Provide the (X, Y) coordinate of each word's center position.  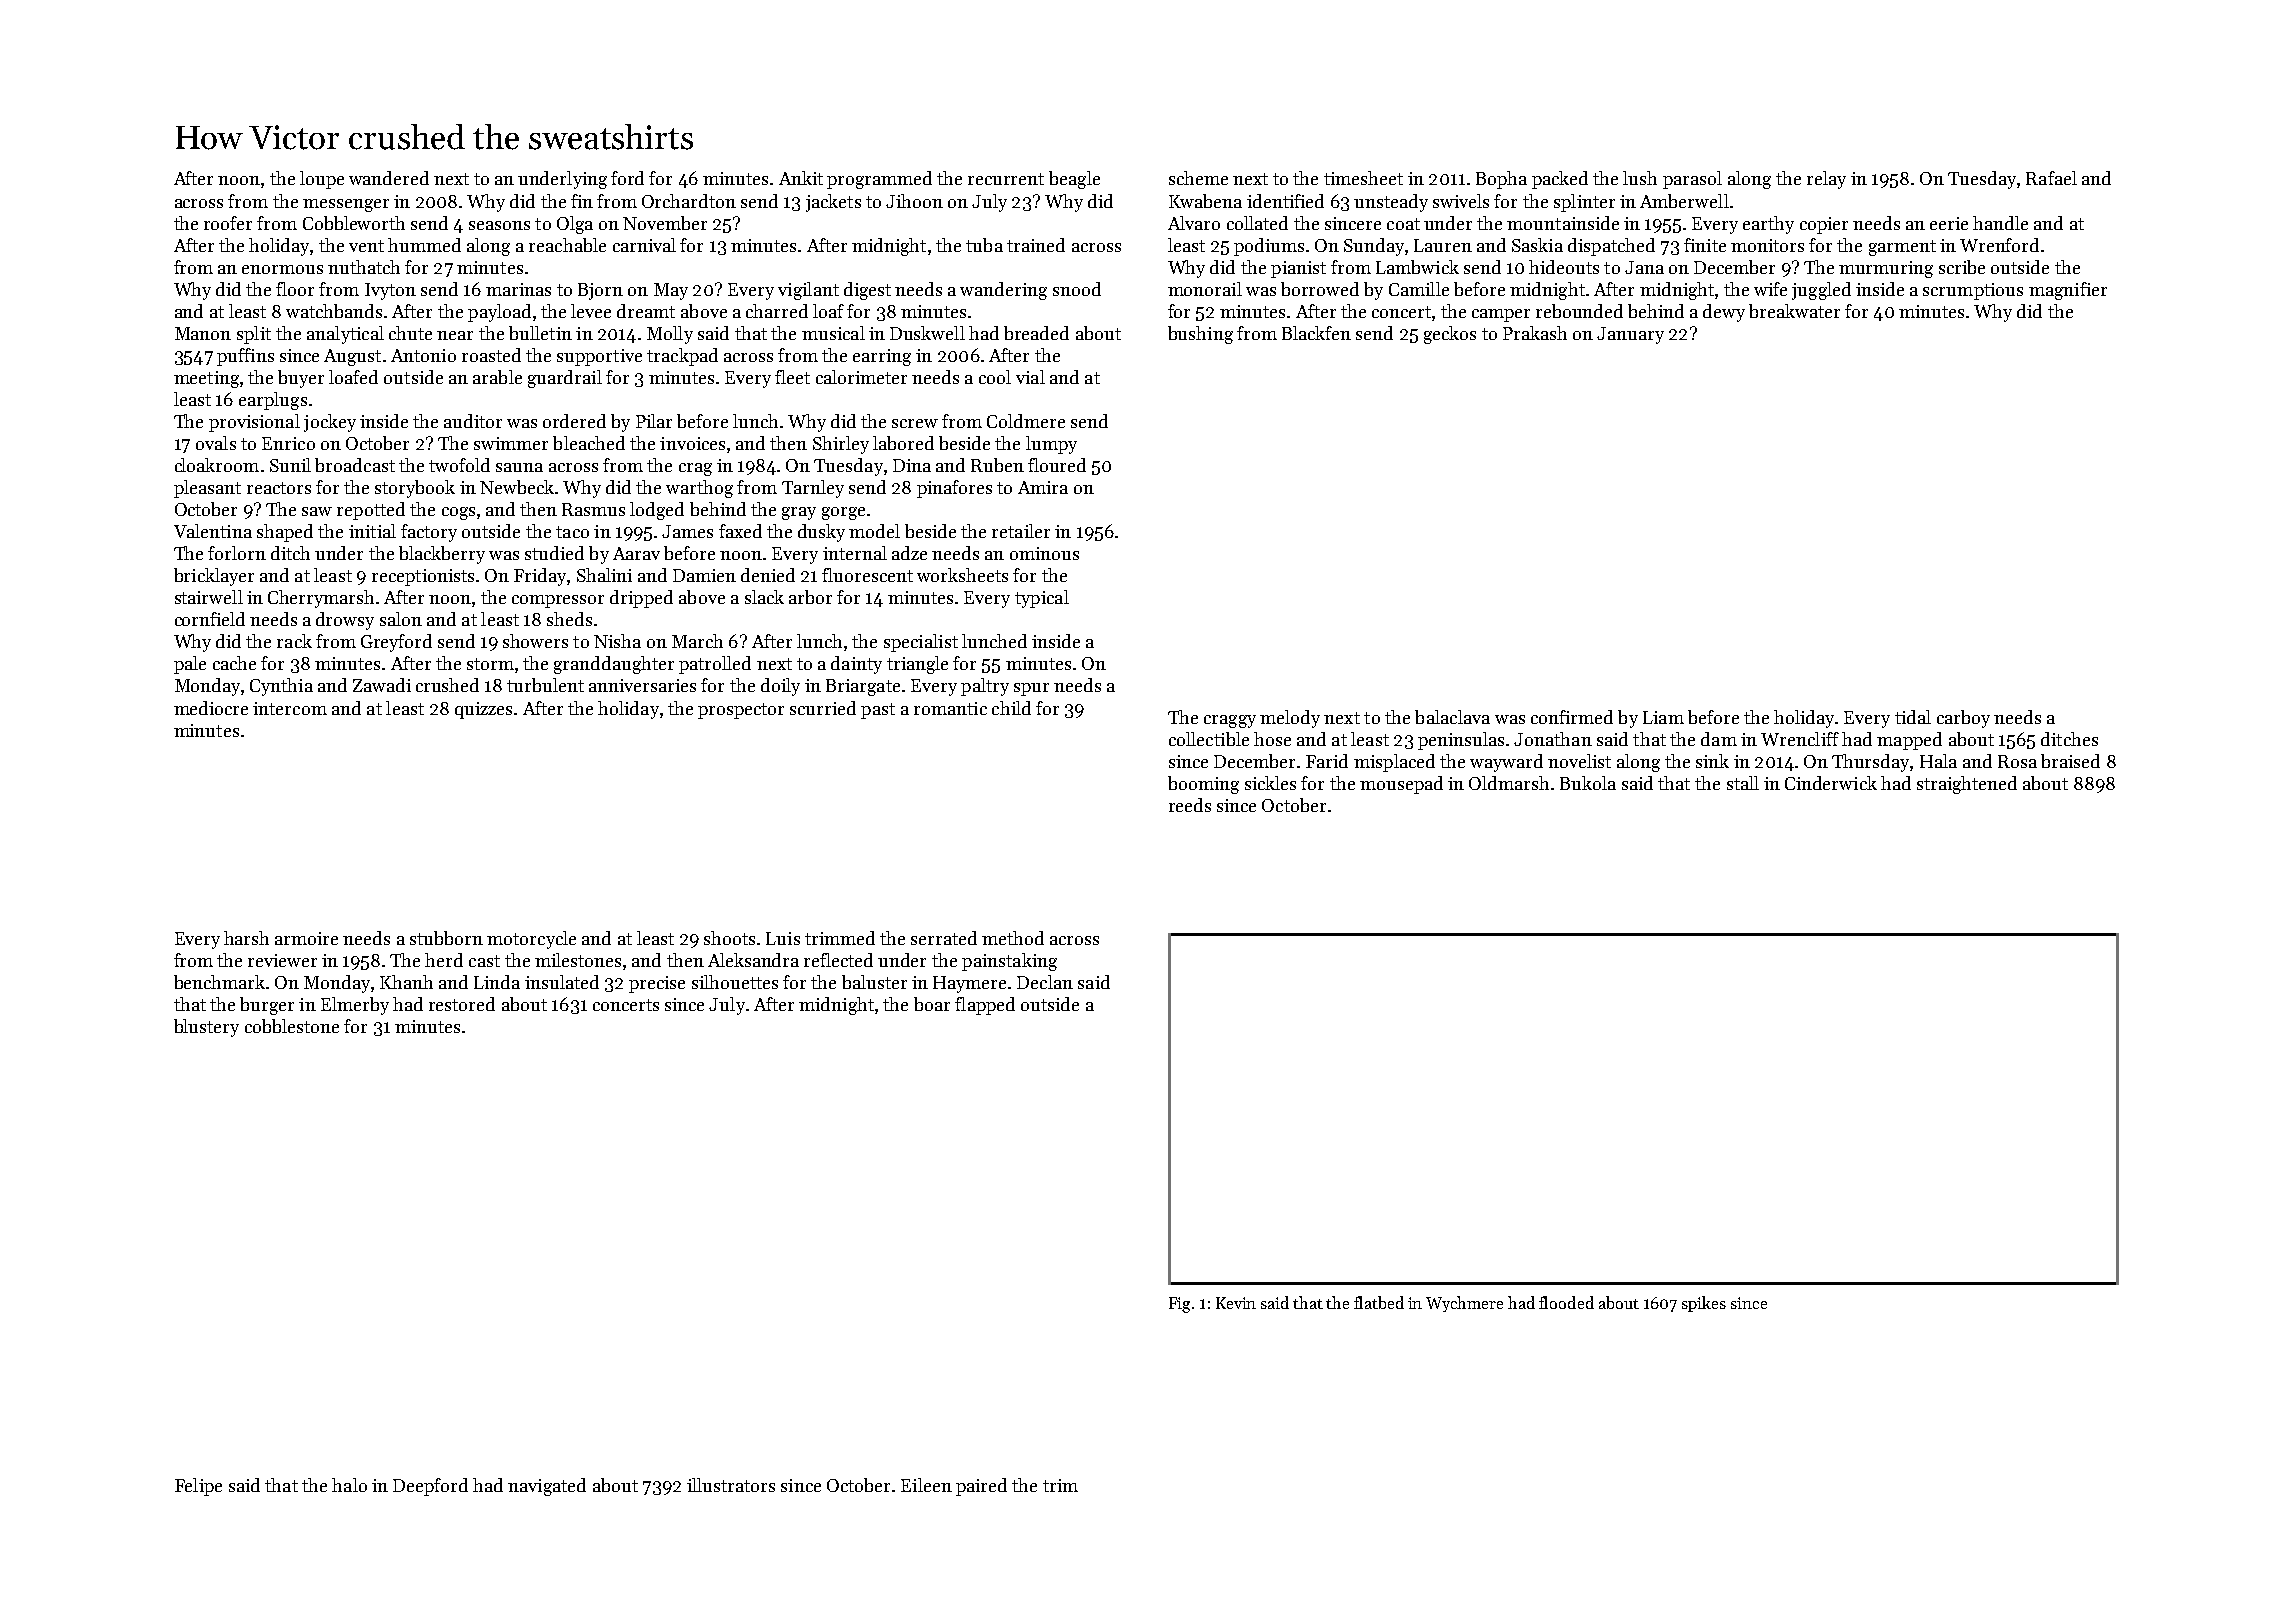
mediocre (211, 708)
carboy (1963, 719)
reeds (1190, 805)
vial (1030, 377)
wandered (389, 178)
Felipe (198, 1487)
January (1630, 335)
